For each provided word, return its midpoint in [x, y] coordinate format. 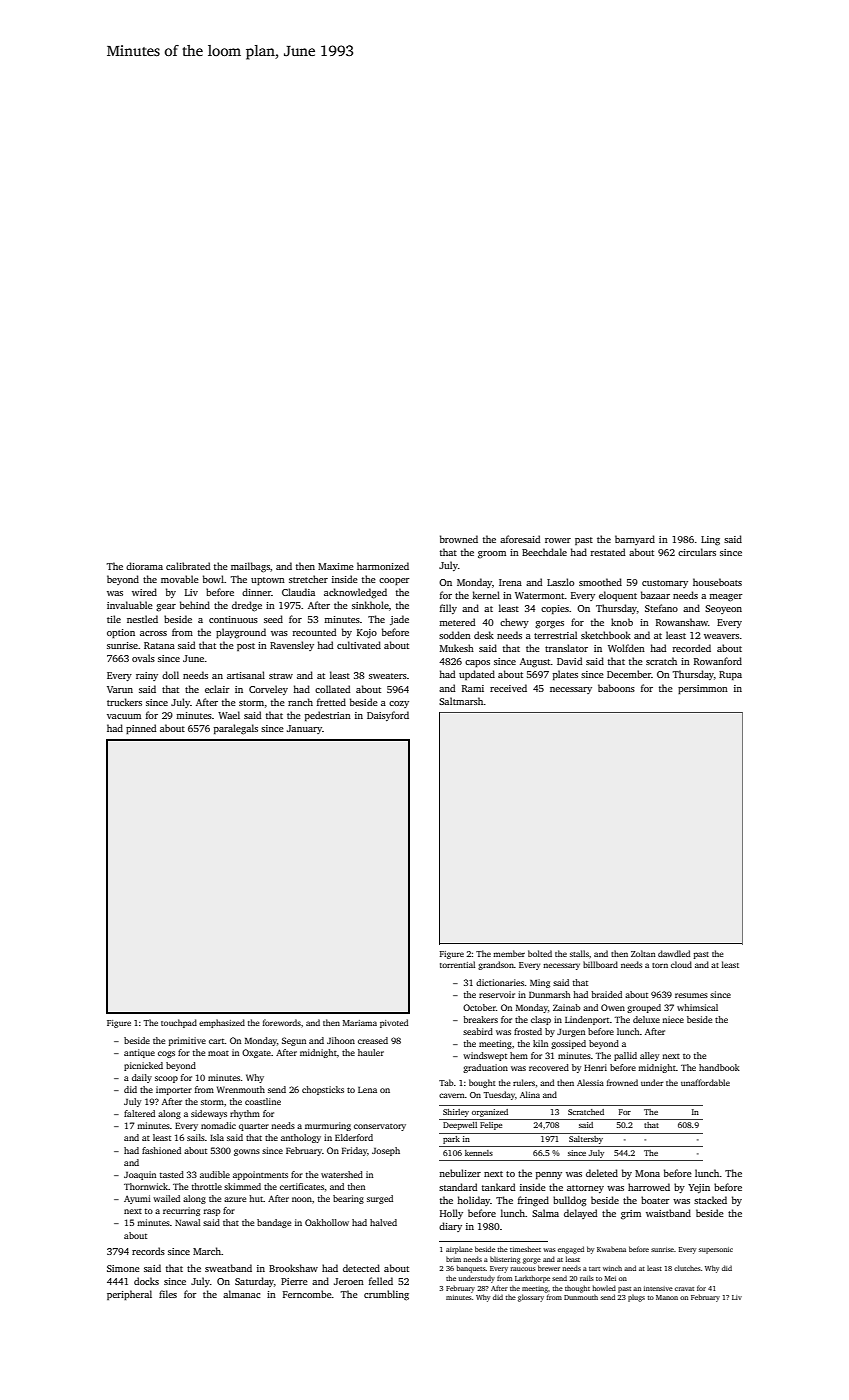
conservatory [380, 1127]
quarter [254, 1127]
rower [558, 540]
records [148, 1251]
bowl [213, 579]
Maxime [336, 566]
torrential [457, 964]
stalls [579, 953]
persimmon [703, 689]
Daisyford [388, 716]
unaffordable [705, 1082]
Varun [120, 689]
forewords [282, 1022]
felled [381, 1281]
